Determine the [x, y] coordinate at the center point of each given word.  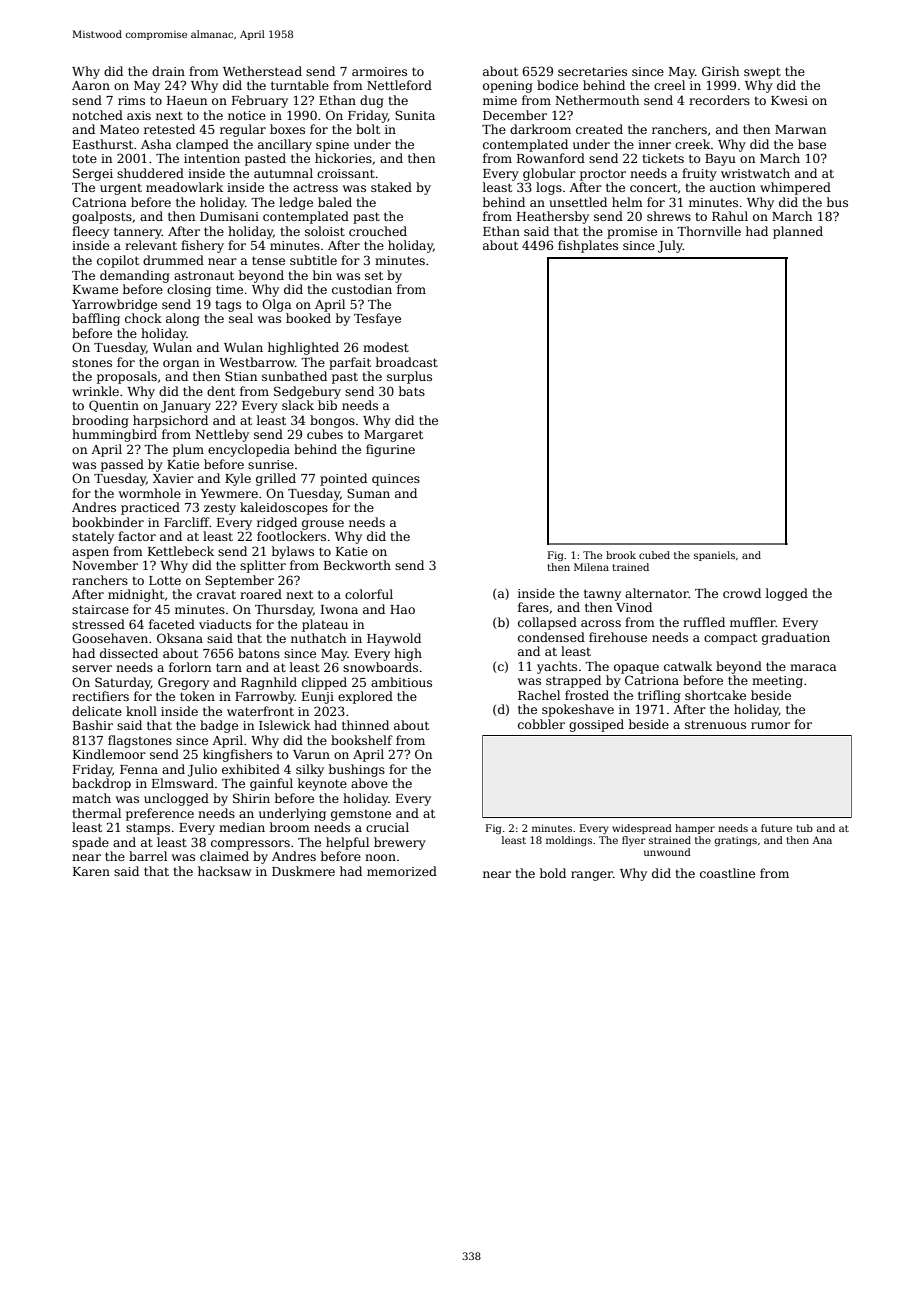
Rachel [539, 695]
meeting [777, 682]
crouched [378, 231]
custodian [362, 289]
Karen [91, 871]
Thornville [709, 231]
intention [212, 158]
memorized [402, 871]
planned [798, 232]
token [197, 696]
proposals [127, 377]
